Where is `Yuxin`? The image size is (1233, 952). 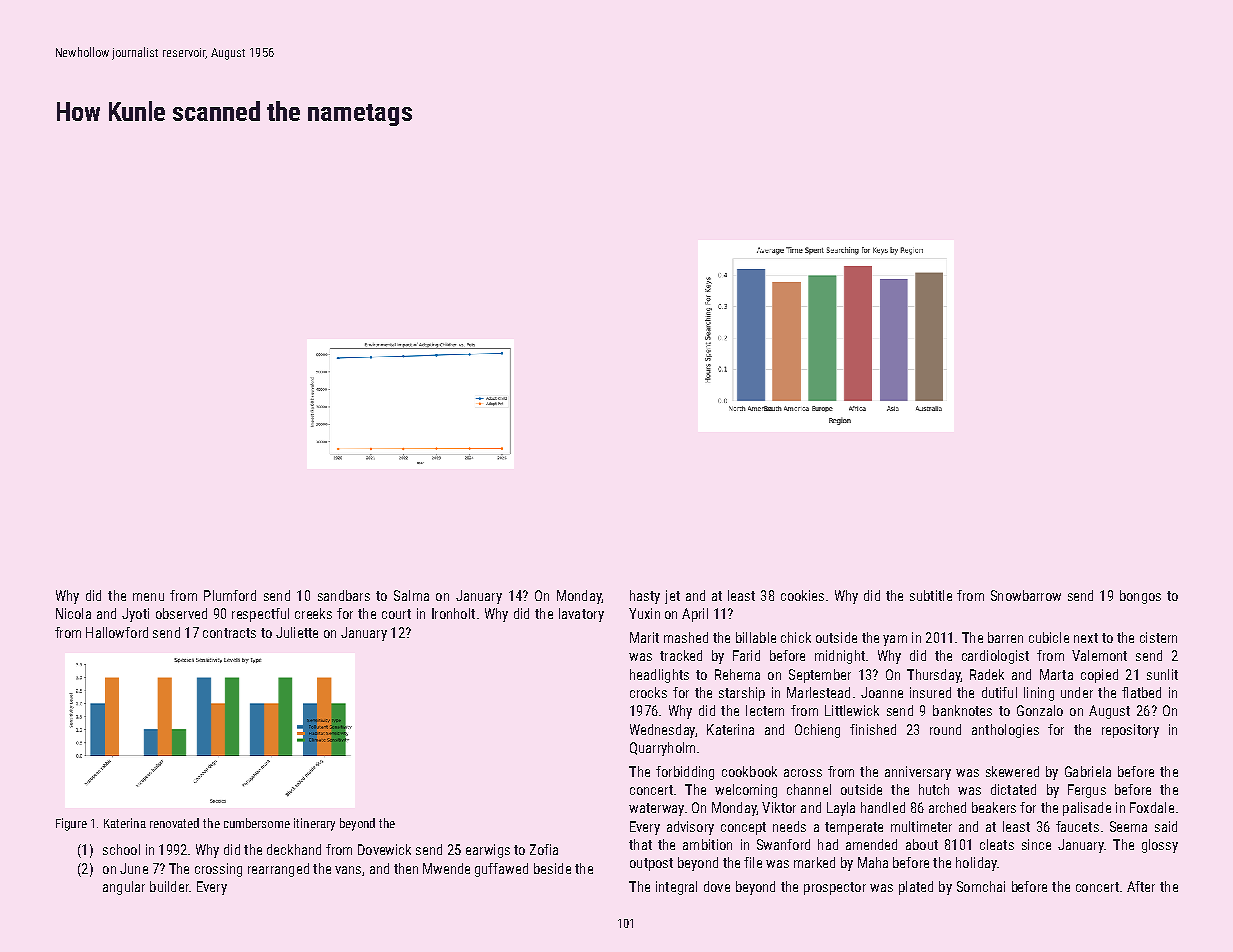 Yuxin is located at coordinates (644, 613).
